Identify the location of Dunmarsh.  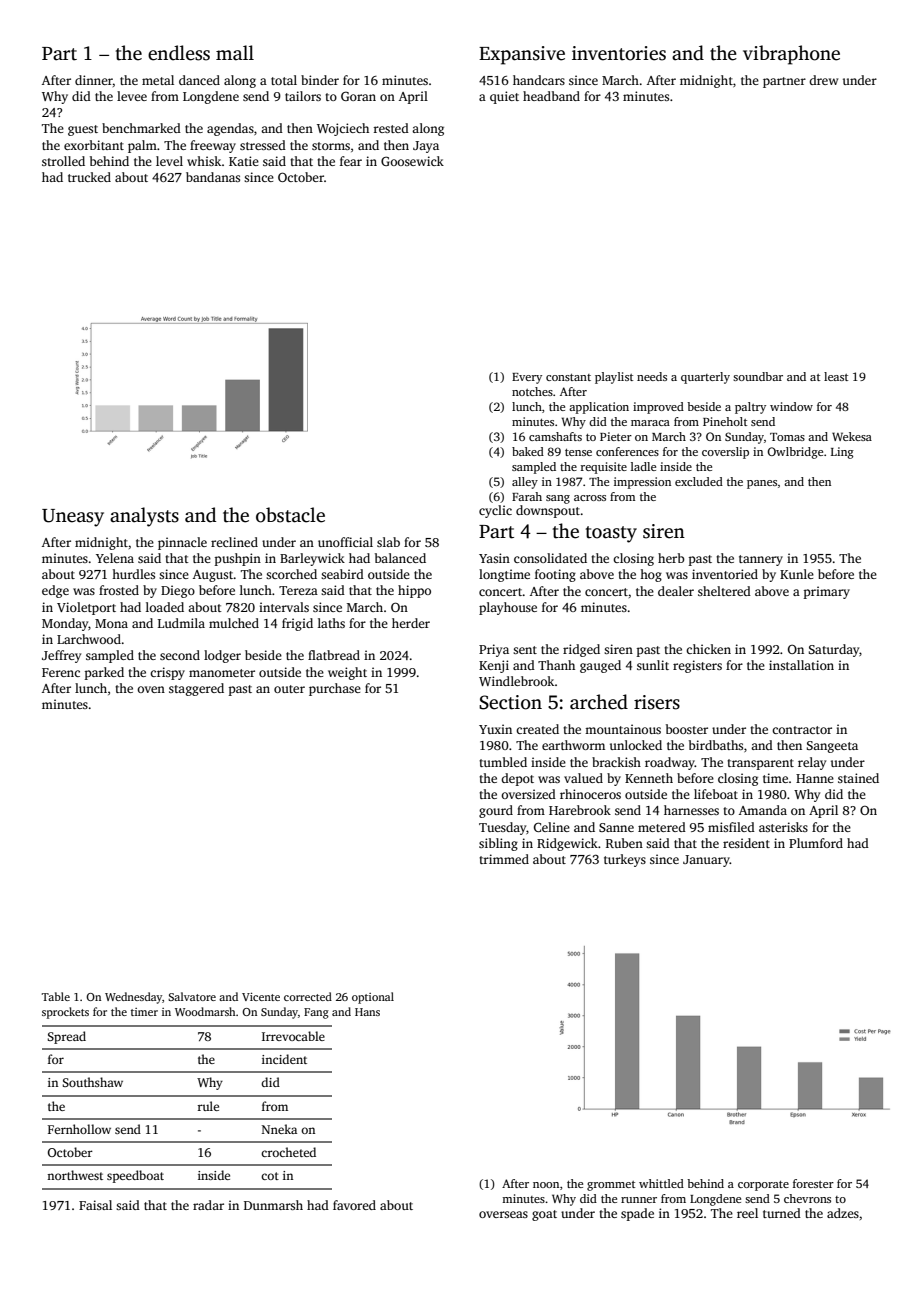
(273, 1205).
